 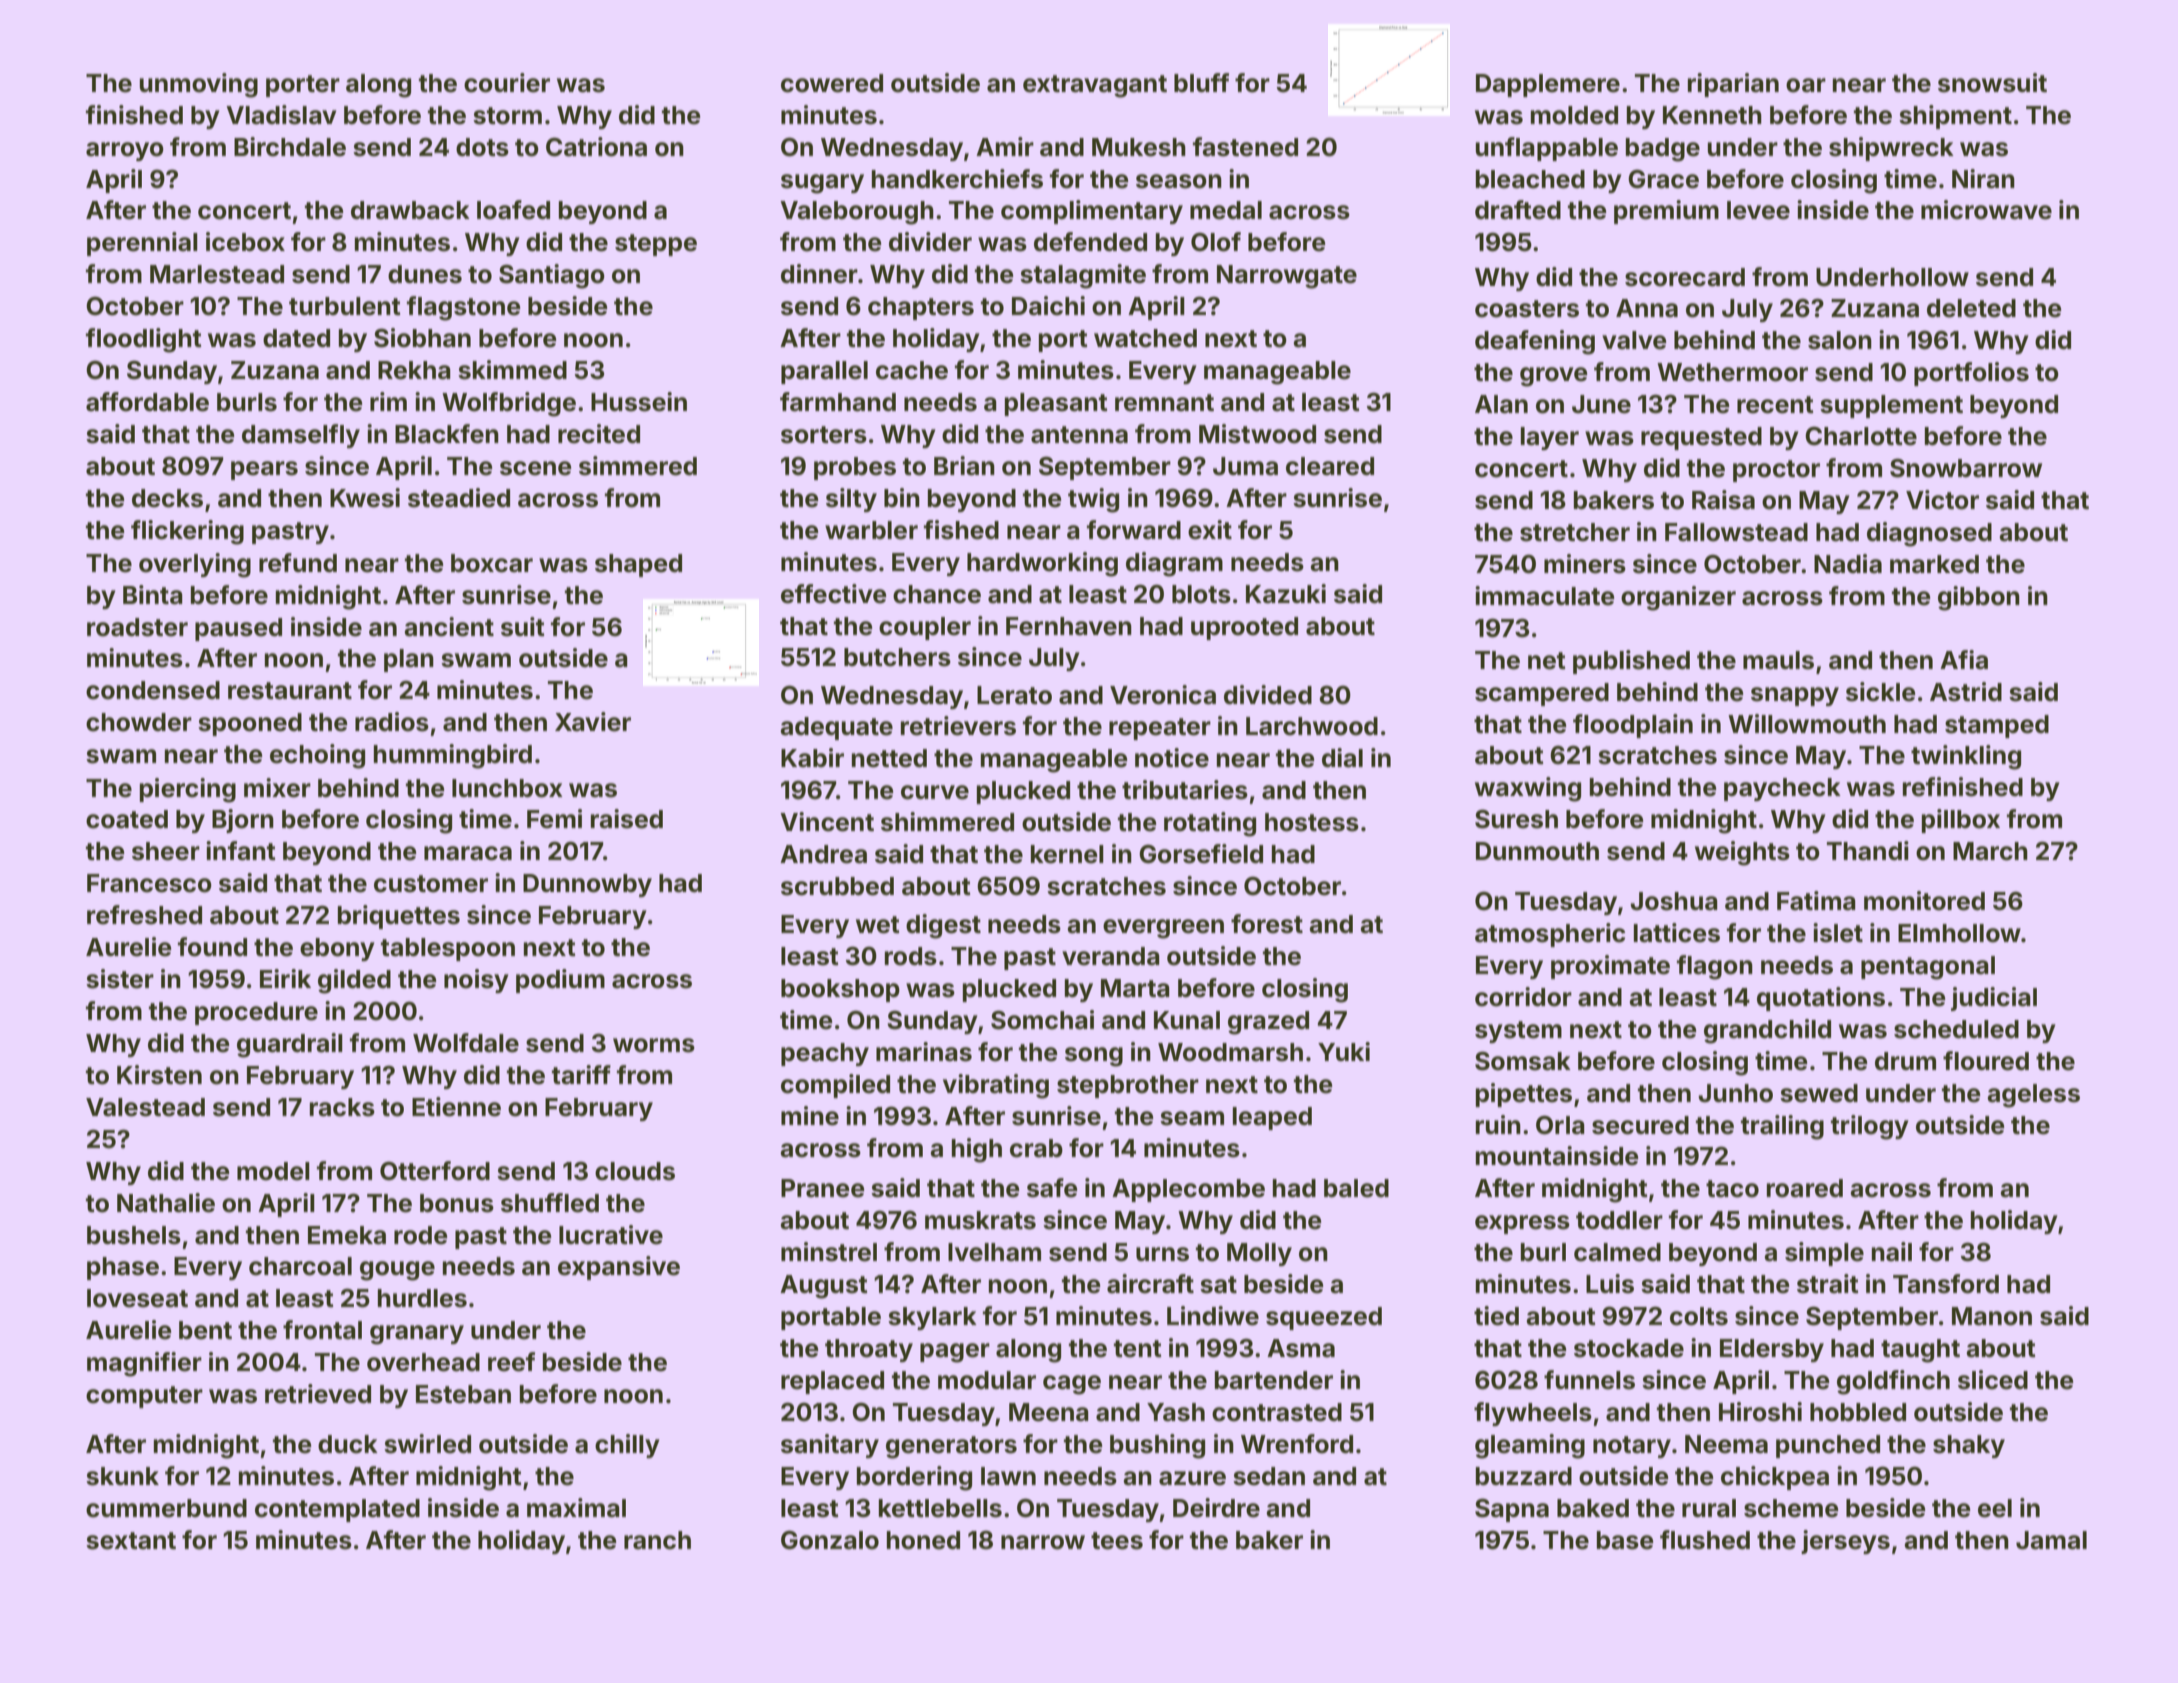 What do you see at coordinates (1083, 276) in the screenshot?
I see `stalagmite` at bounding box center [1083, 276].
